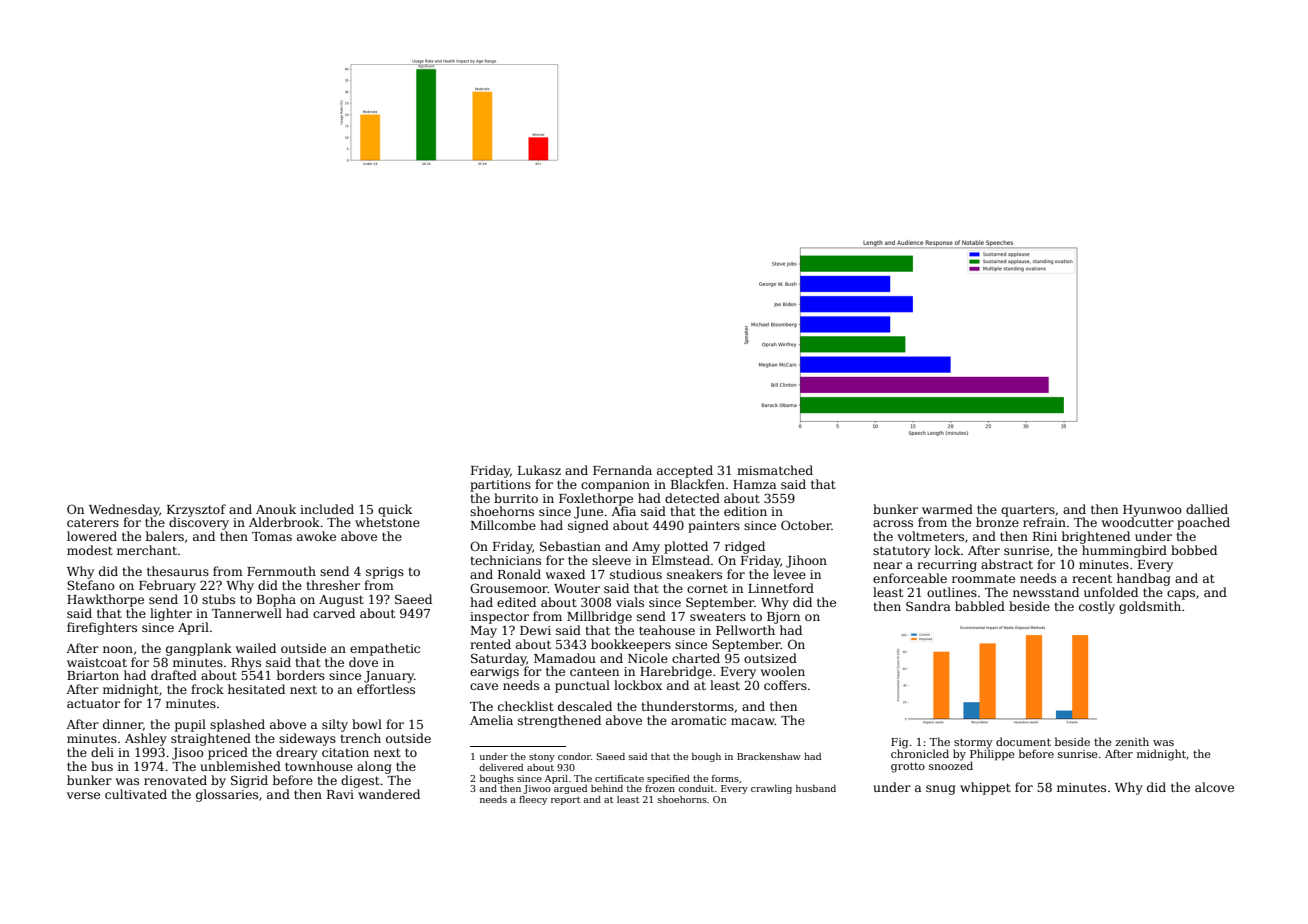 The height and width of the page is (924, 1308). What do you see at coordinates (118, 649) in the page?
I see `noon` at bounding box center [118, 649].
